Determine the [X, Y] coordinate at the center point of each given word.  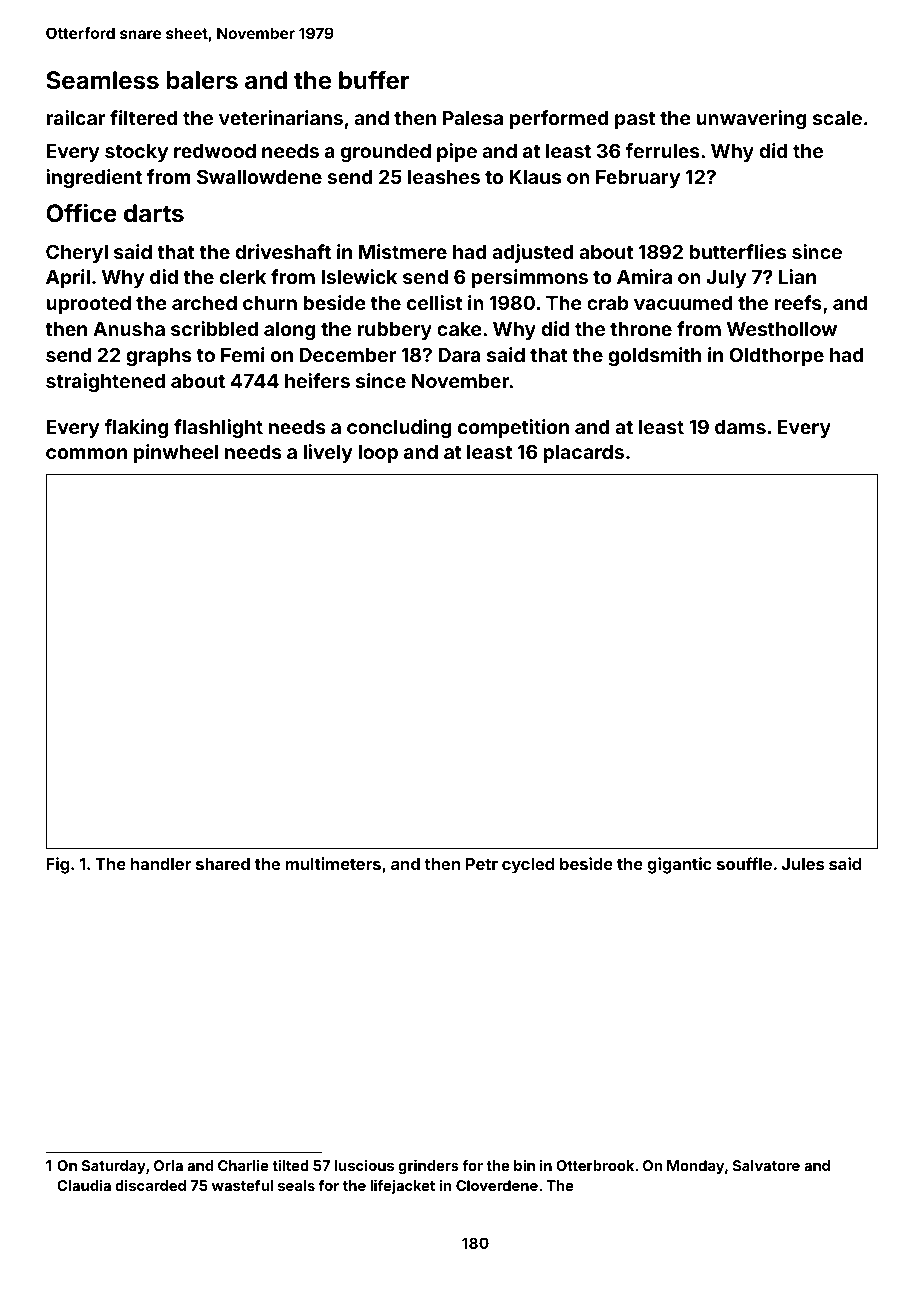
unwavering [751, 119]
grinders [428, 1166]
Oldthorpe [776, 356]
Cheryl [77, 253]
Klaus [535, 177]
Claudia [84, 1185]
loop [378, 454]
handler [161, 864]
